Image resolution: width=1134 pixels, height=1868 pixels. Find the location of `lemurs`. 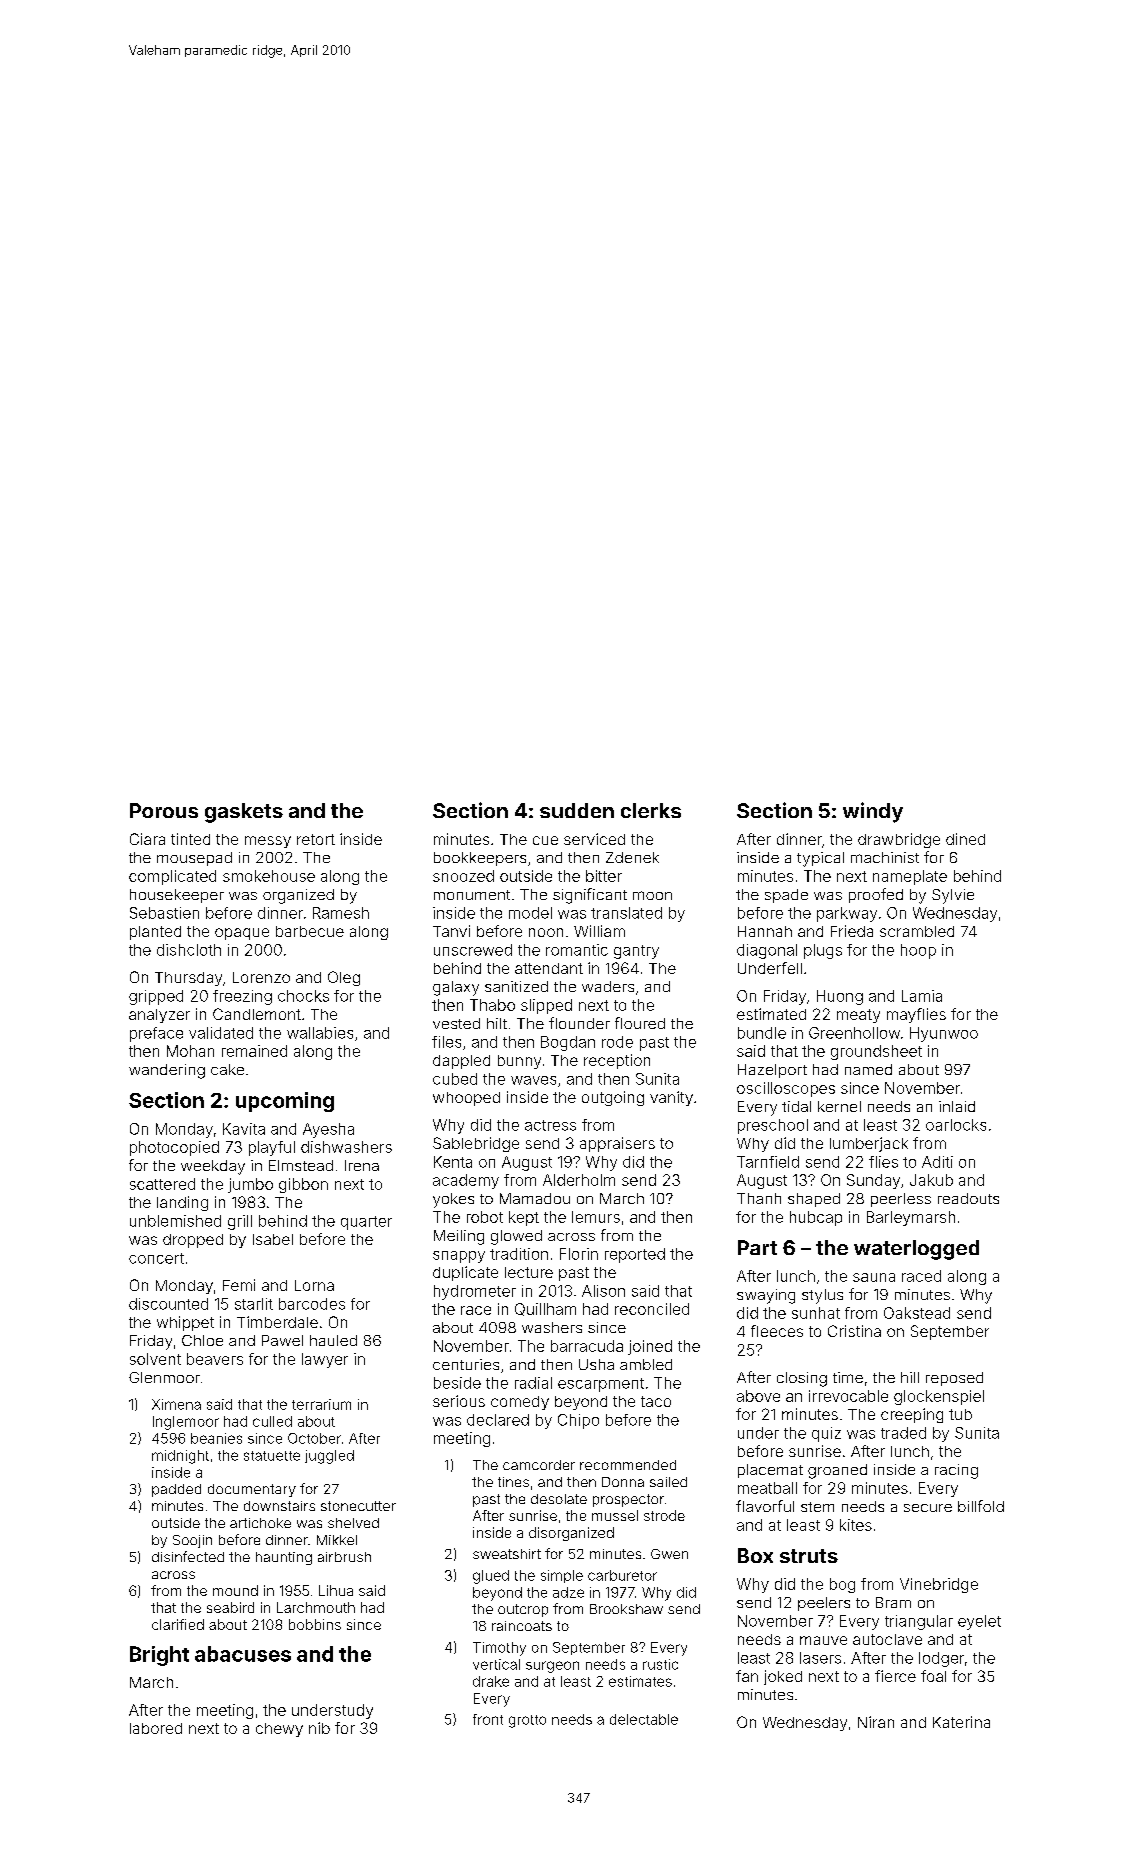

lemurs is located at coordinates (596, 1217).
